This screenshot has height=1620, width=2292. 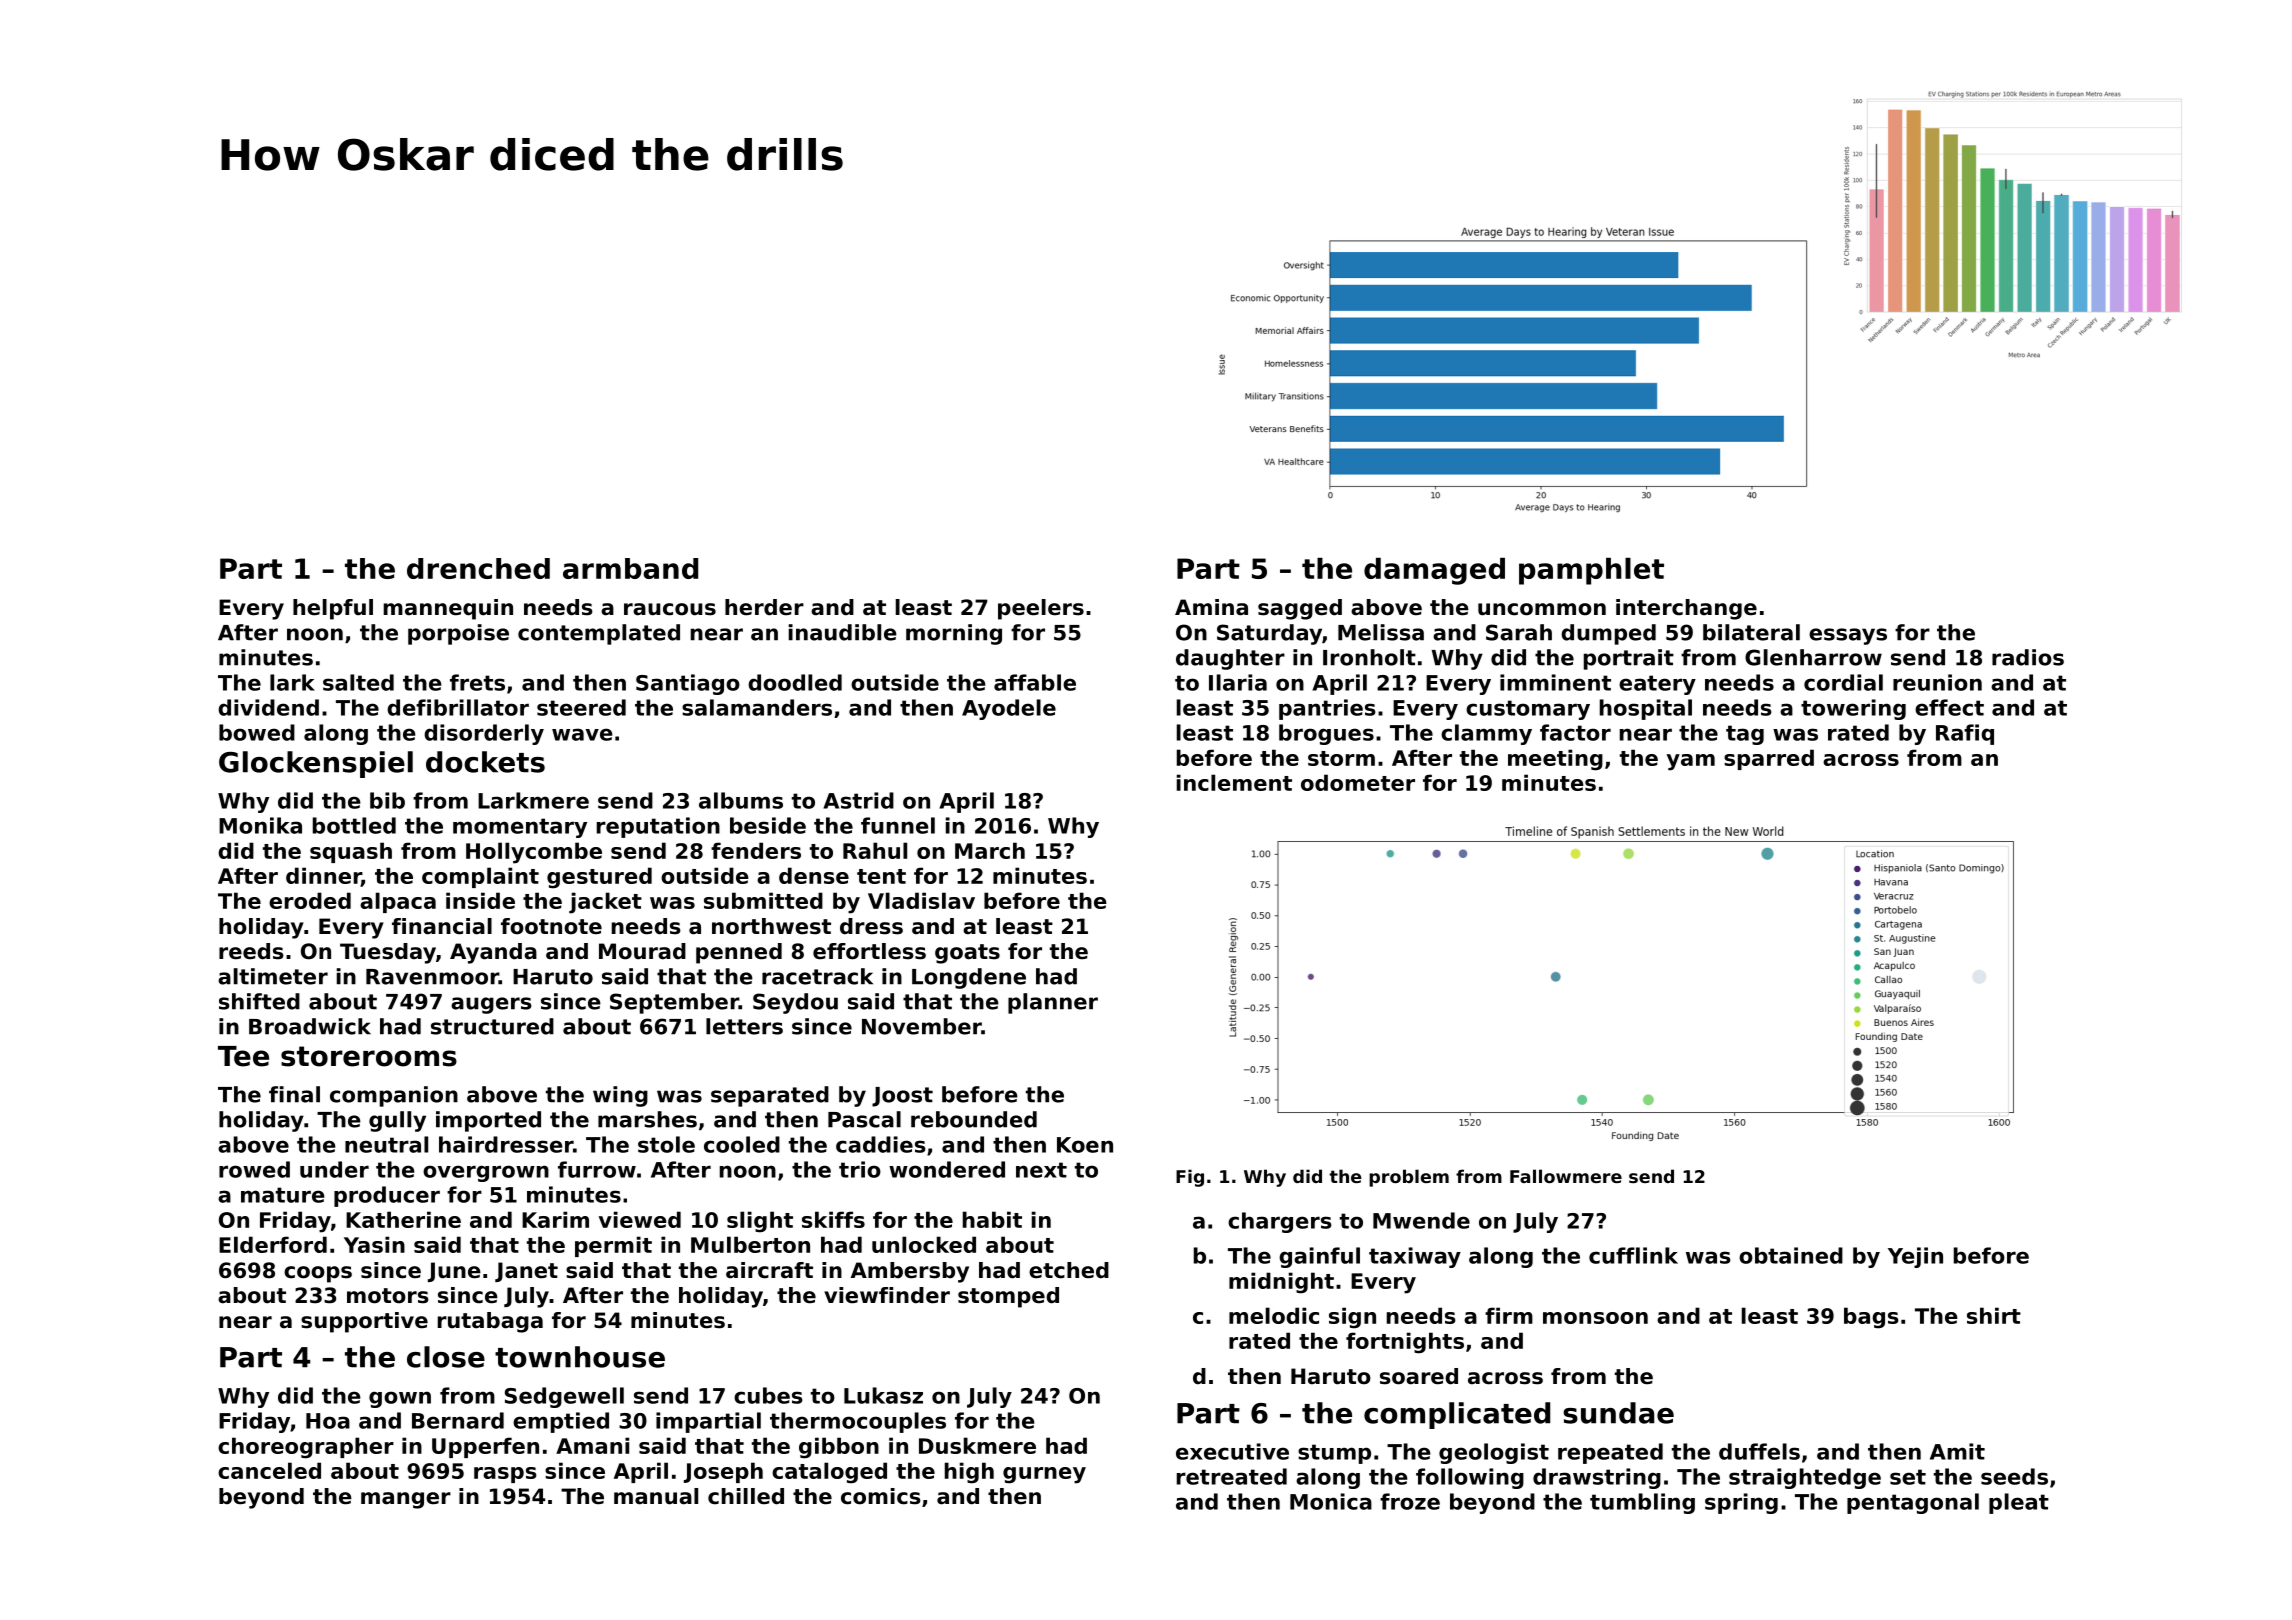 What do you see at coordinates (1566, 1176) in the screenshot?
I see `Fallowmere` at bounding box center [1566, 1176].
